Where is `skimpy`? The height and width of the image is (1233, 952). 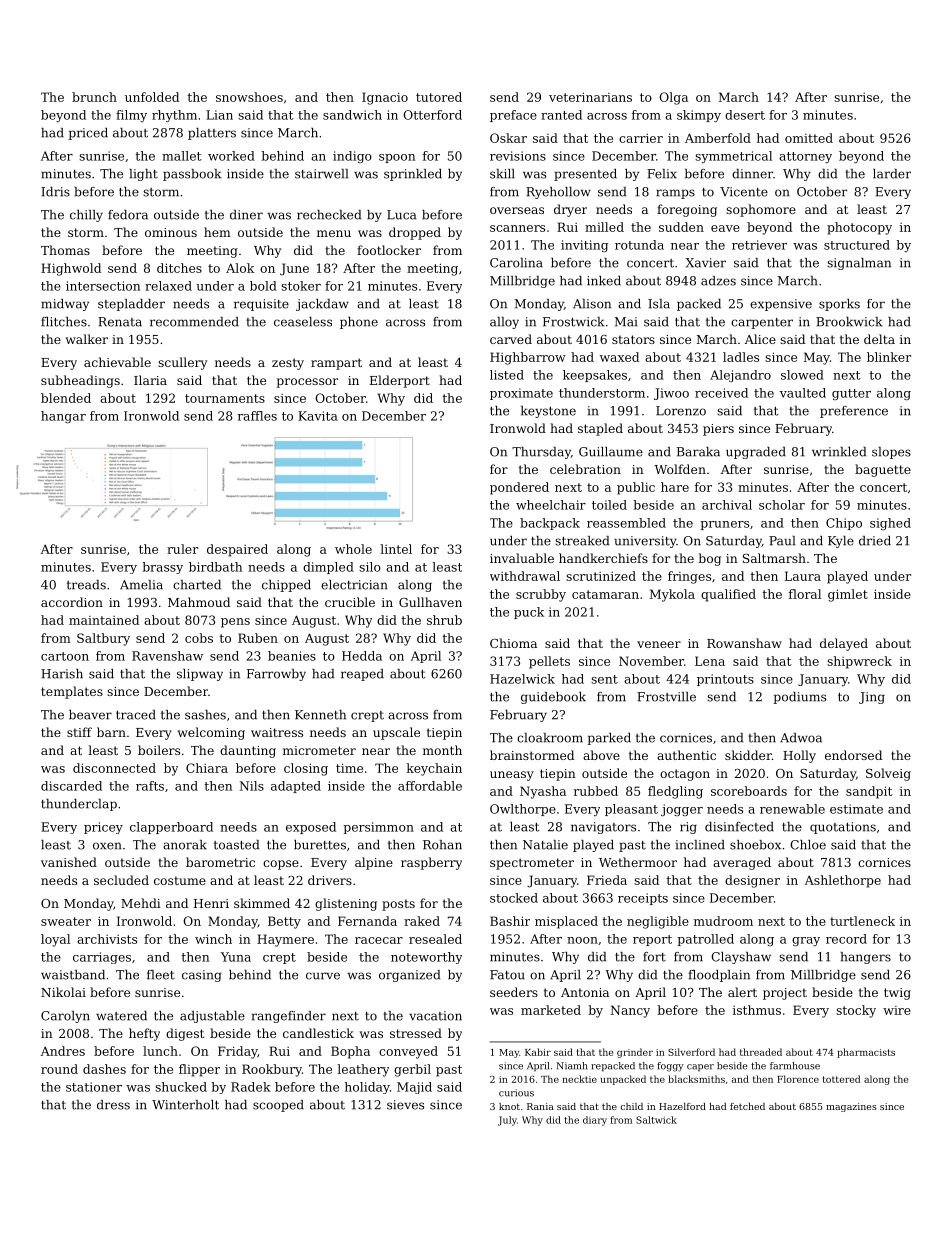 skimpy is located at coordinates (699, 116).
